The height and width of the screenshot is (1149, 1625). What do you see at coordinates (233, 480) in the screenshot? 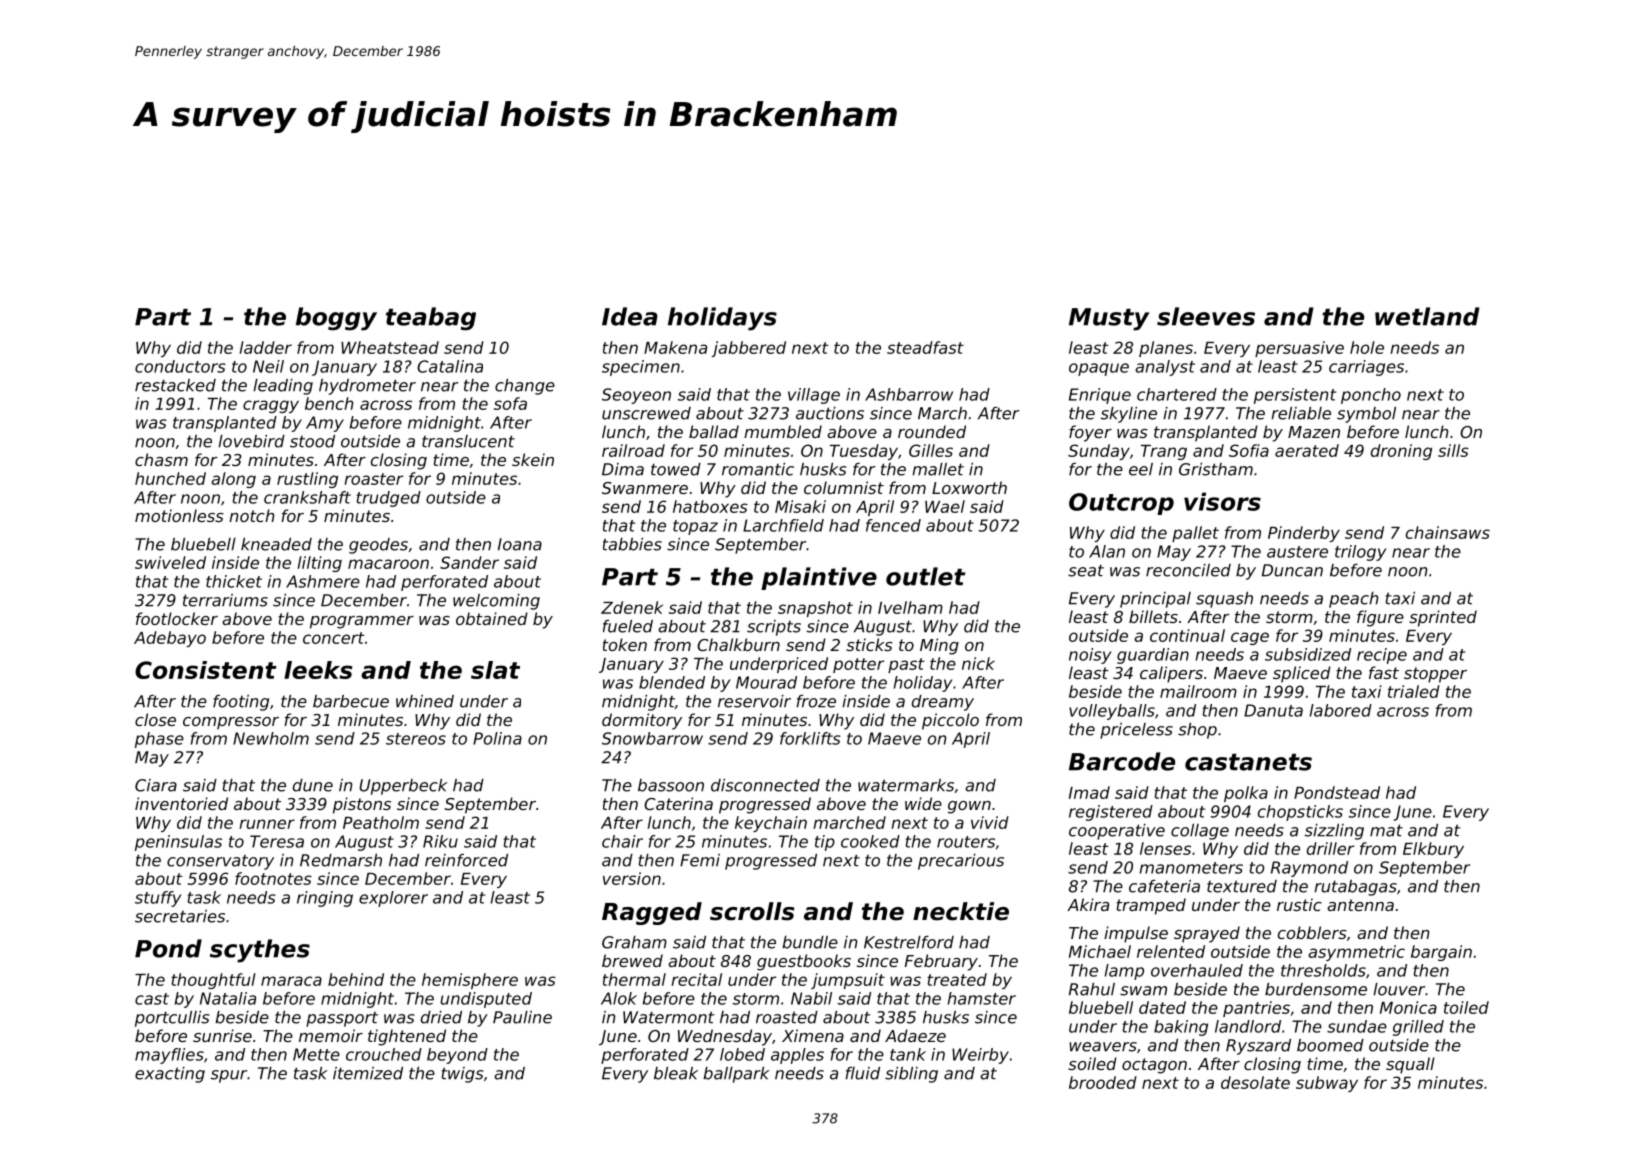
I see `along` at bounding box center [233, 480].
